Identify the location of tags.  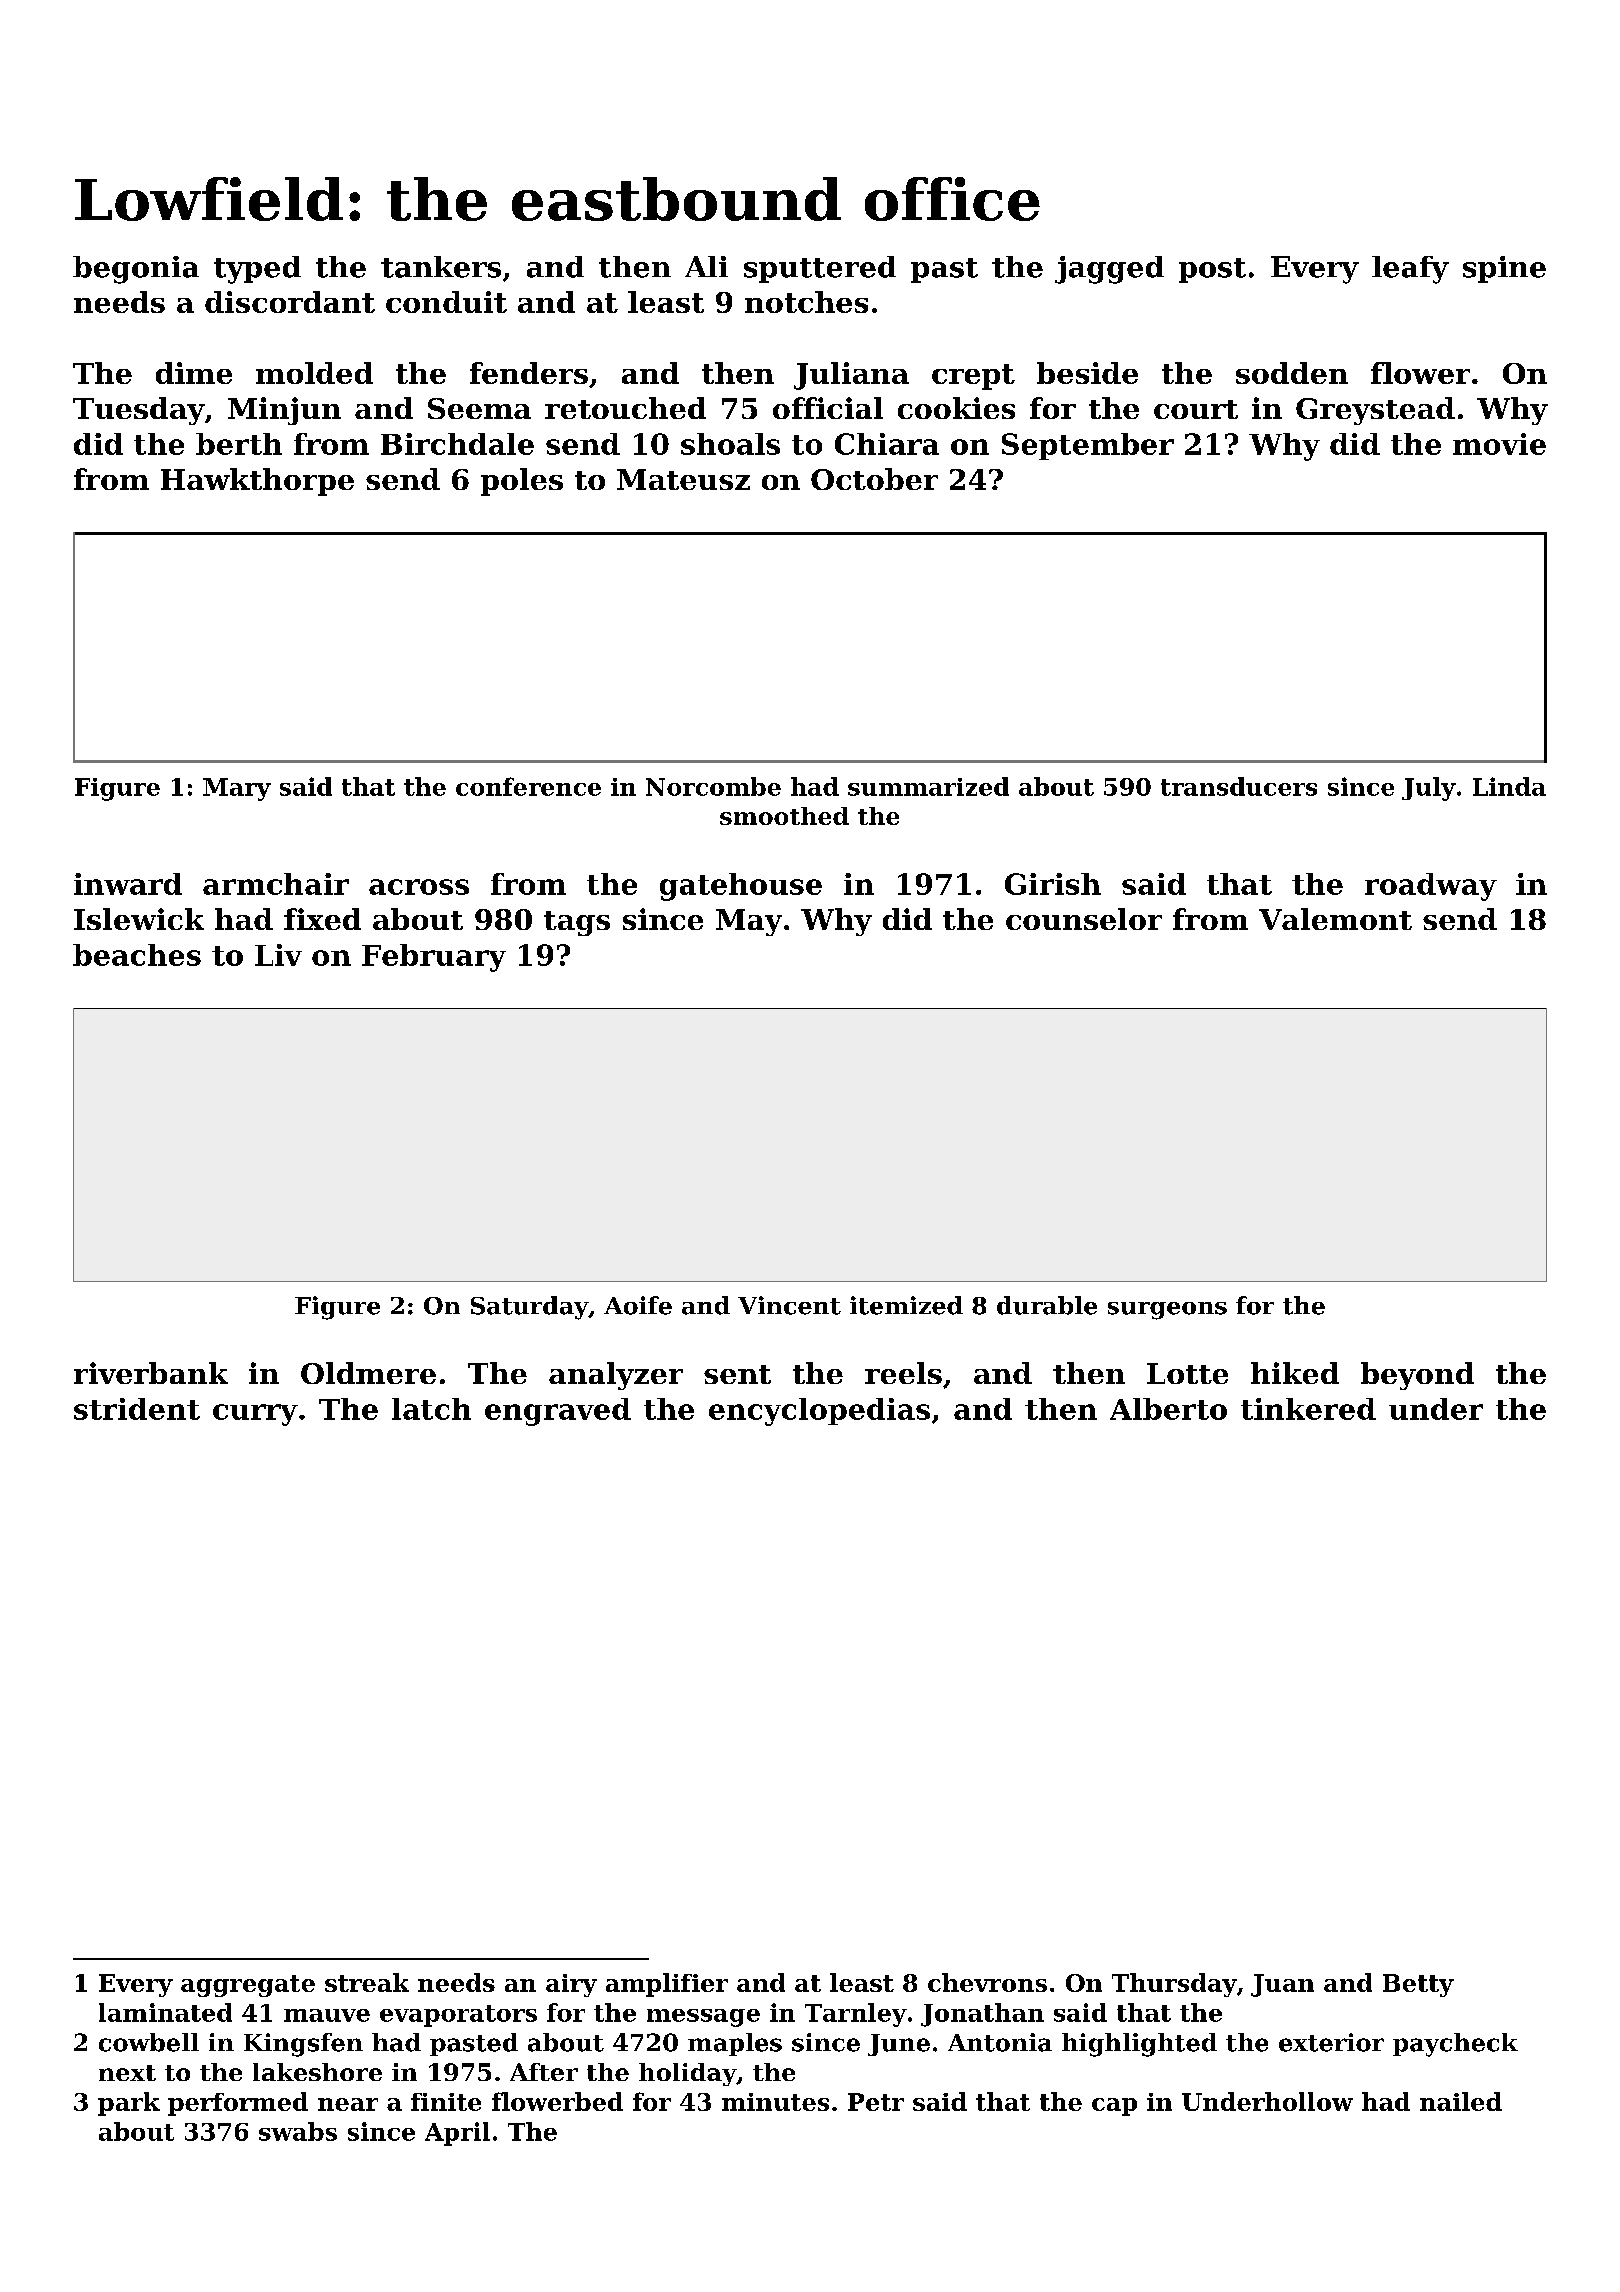
(577, 923).
